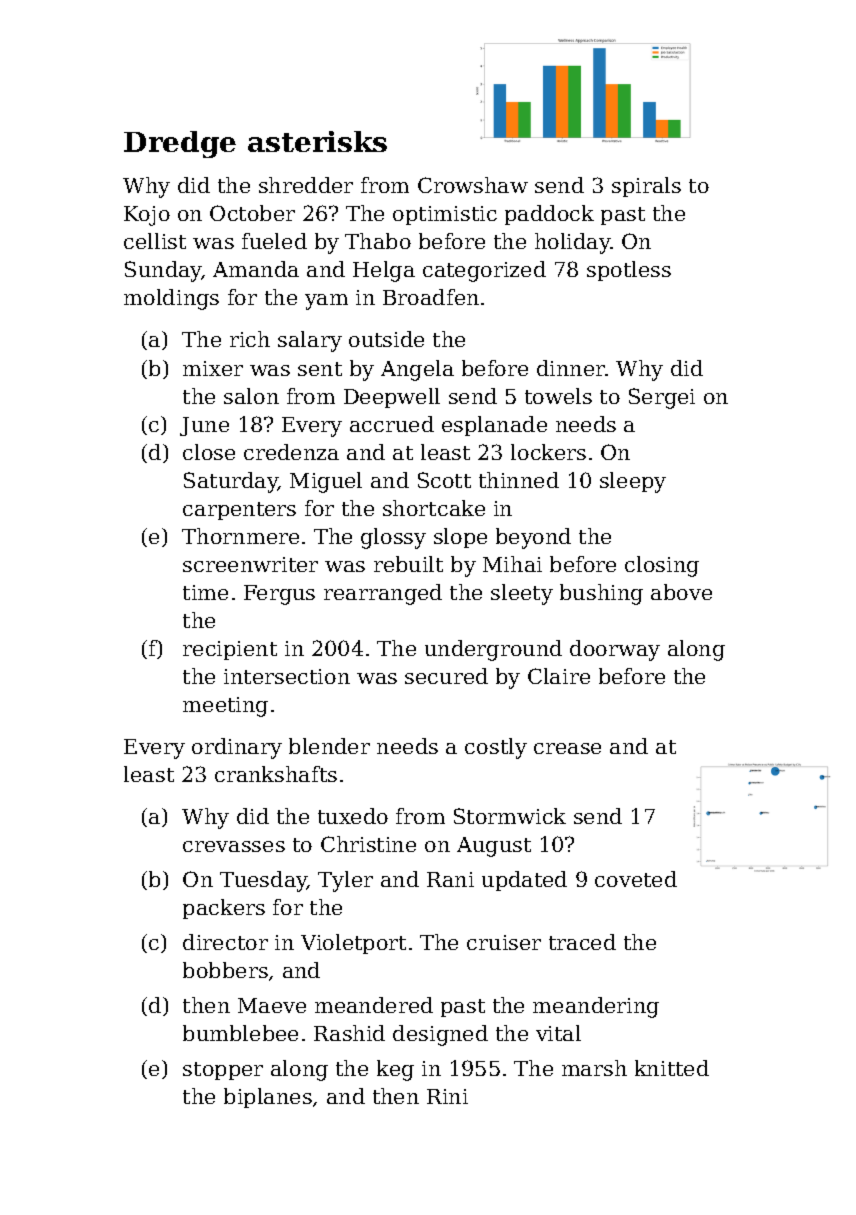 The height and width of the document is (1215, 856). Describe the element at coordinates (504, 942) in the document. I see `cruiser` at that location.
